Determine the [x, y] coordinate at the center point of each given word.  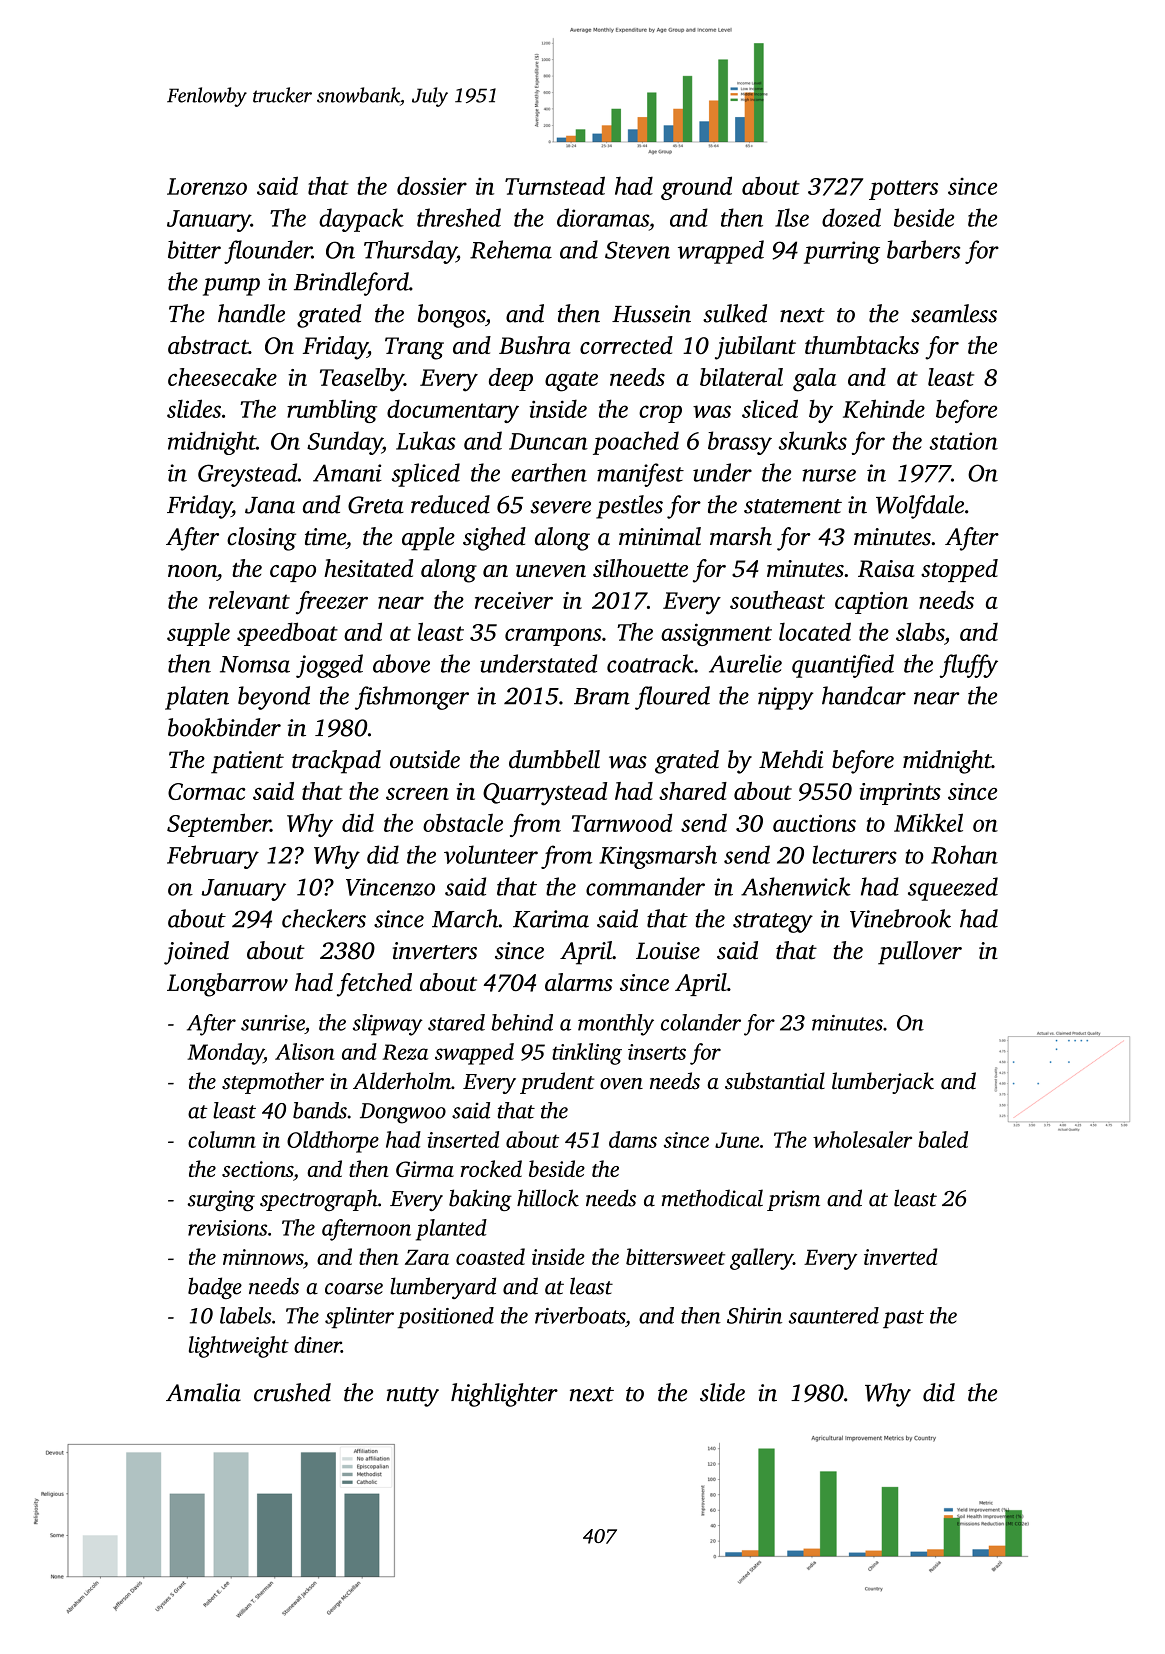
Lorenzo [207, 186]
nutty [413, 1397]
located [815, 631]
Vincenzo [390, 887]
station [963, 441]
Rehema [511, 249]
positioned [446, 1317]
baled [943, 1139]
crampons [553, 637]
